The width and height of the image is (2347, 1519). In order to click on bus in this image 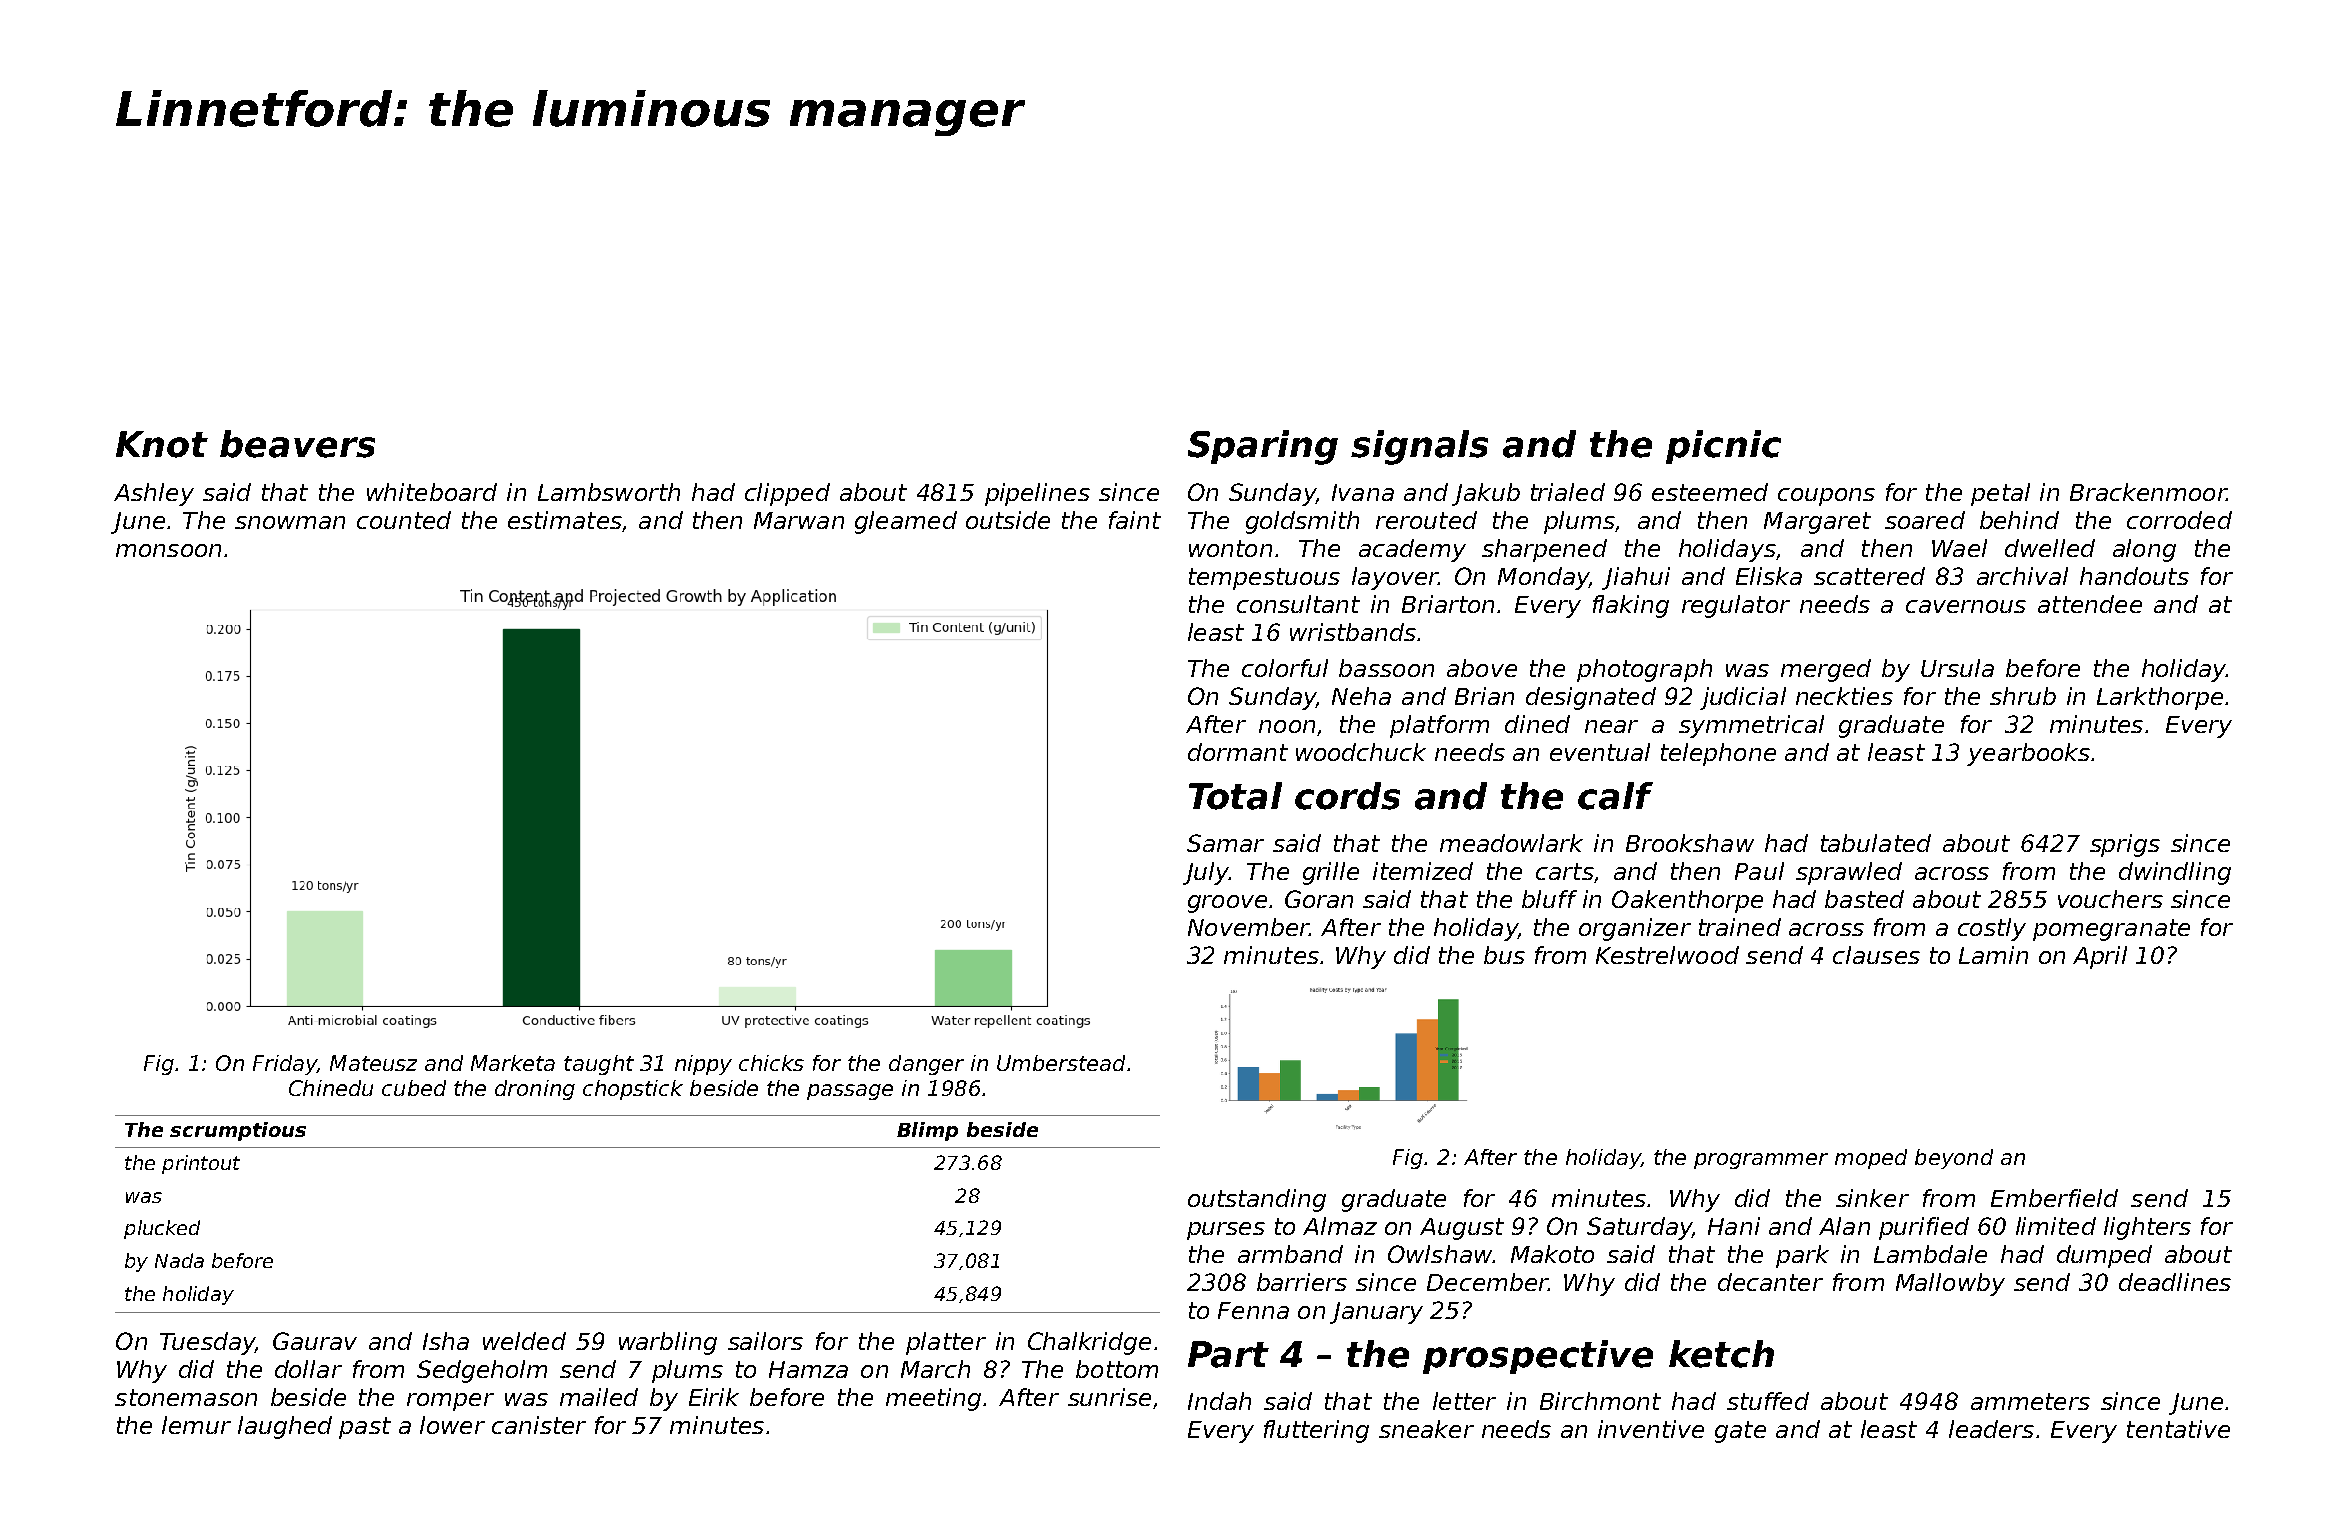, I will do `click(1504, 955)`.
